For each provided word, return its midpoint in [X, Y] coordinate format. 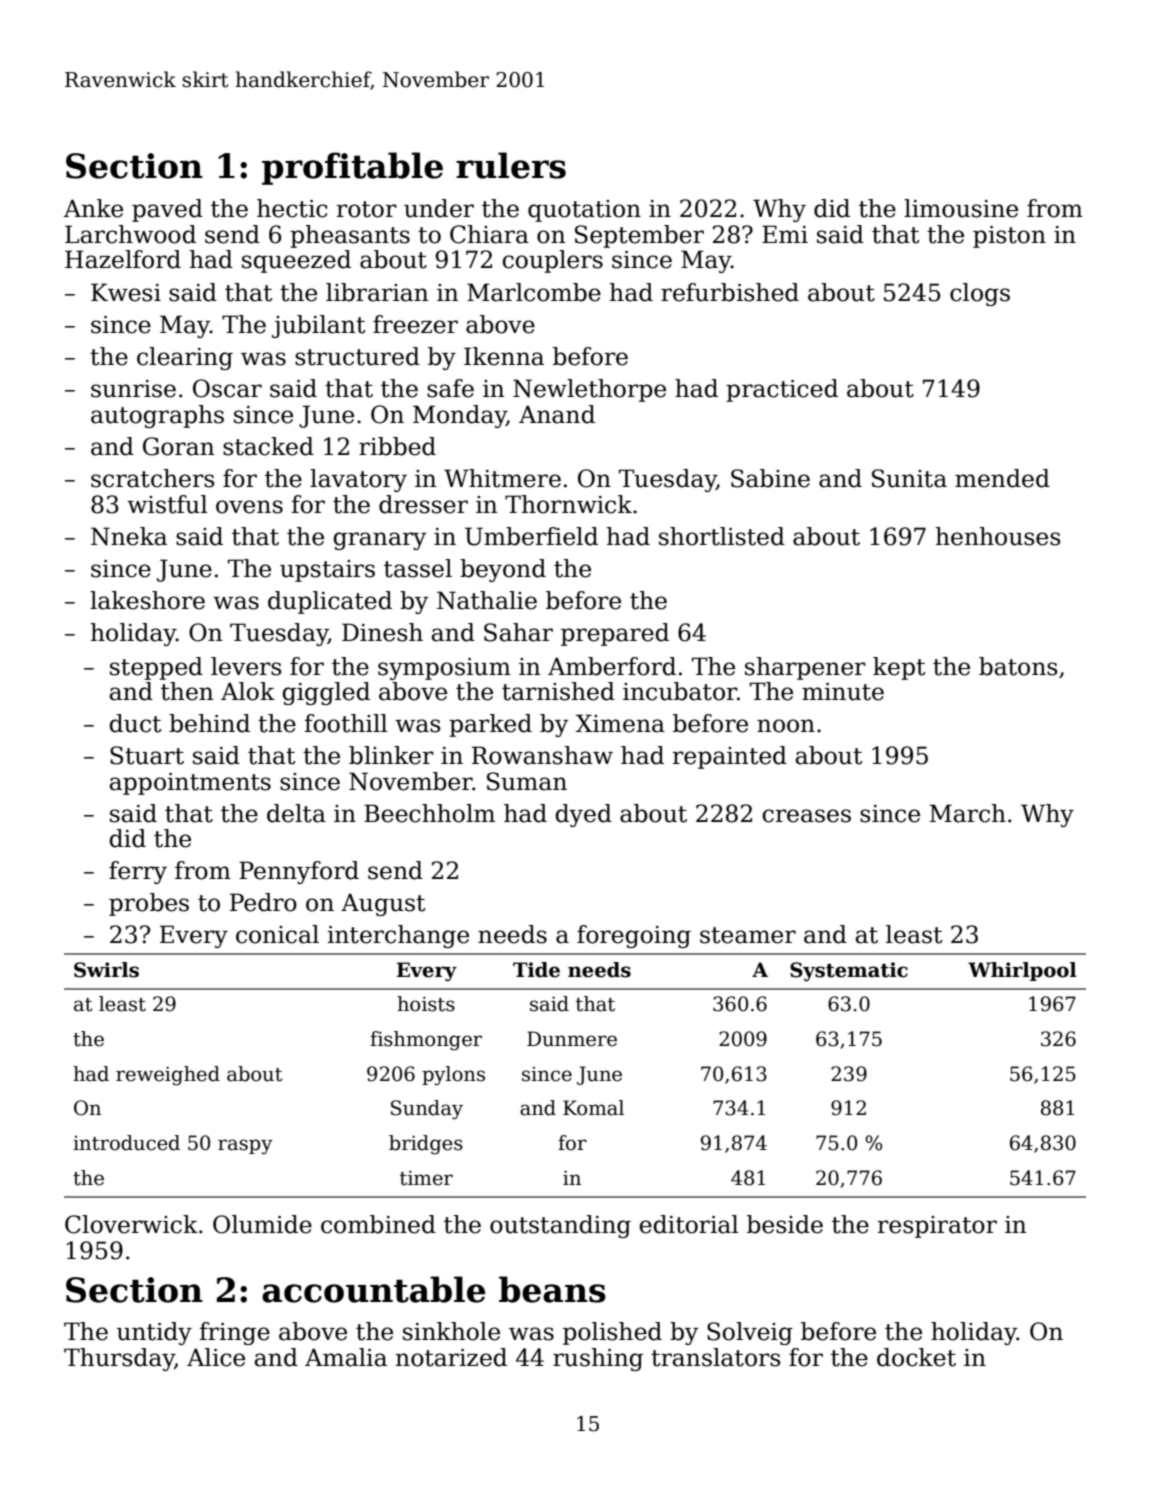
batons [1018, 666]
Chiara [489, 234]
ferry [138, 872]
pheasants [350, 236]
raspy [245, 1147]
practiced [782, 390]
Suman [527, 781]
